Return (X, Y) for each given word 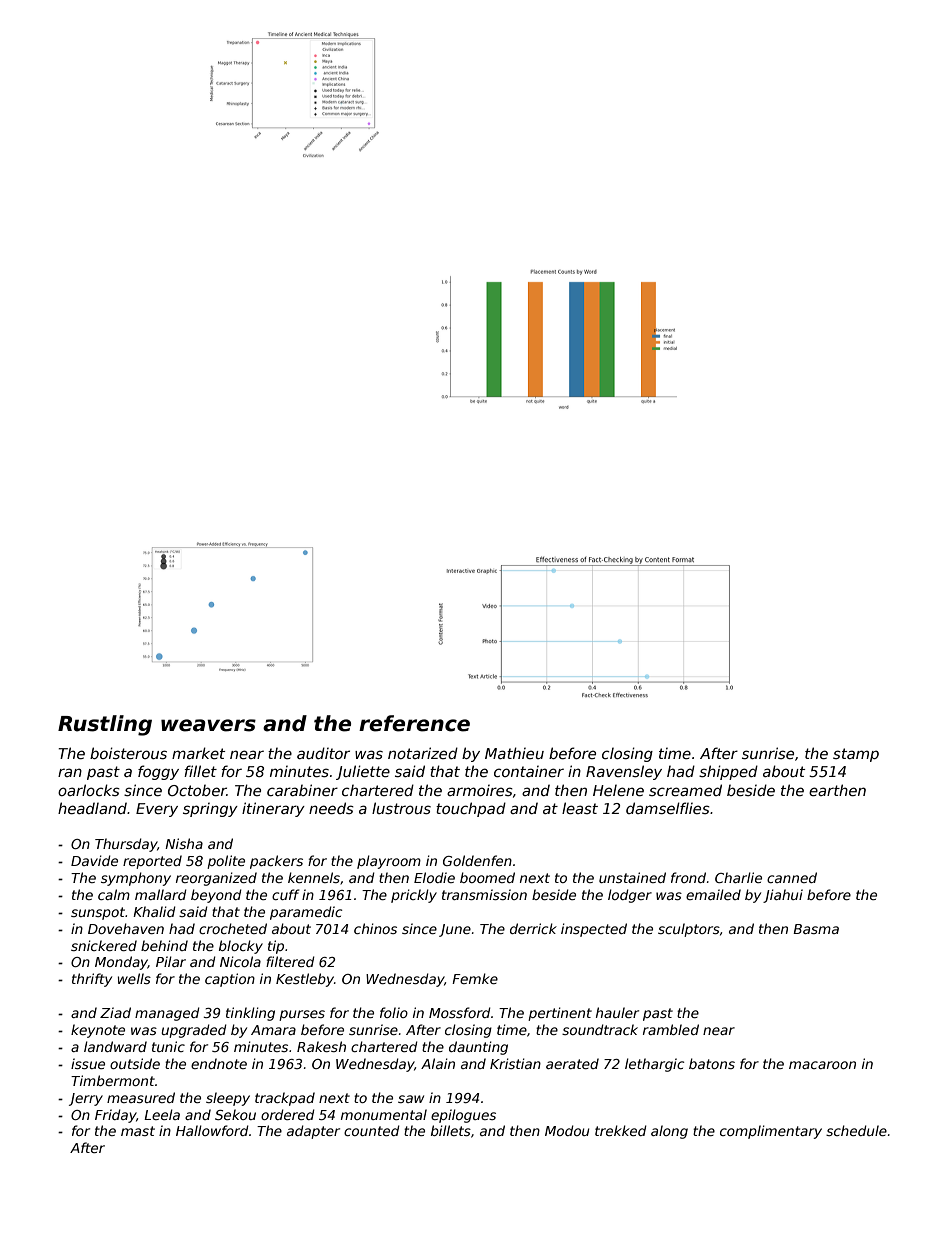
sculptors (689, 930)
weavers (208, 725)
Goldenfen (477, 860)
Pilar (171, 961)
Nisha (184, 843)
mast (138, 1131)
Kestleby (305, 980)
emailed (713, 894)
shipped (728, 772)
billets (451, 1130)
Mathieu (514, 753)
